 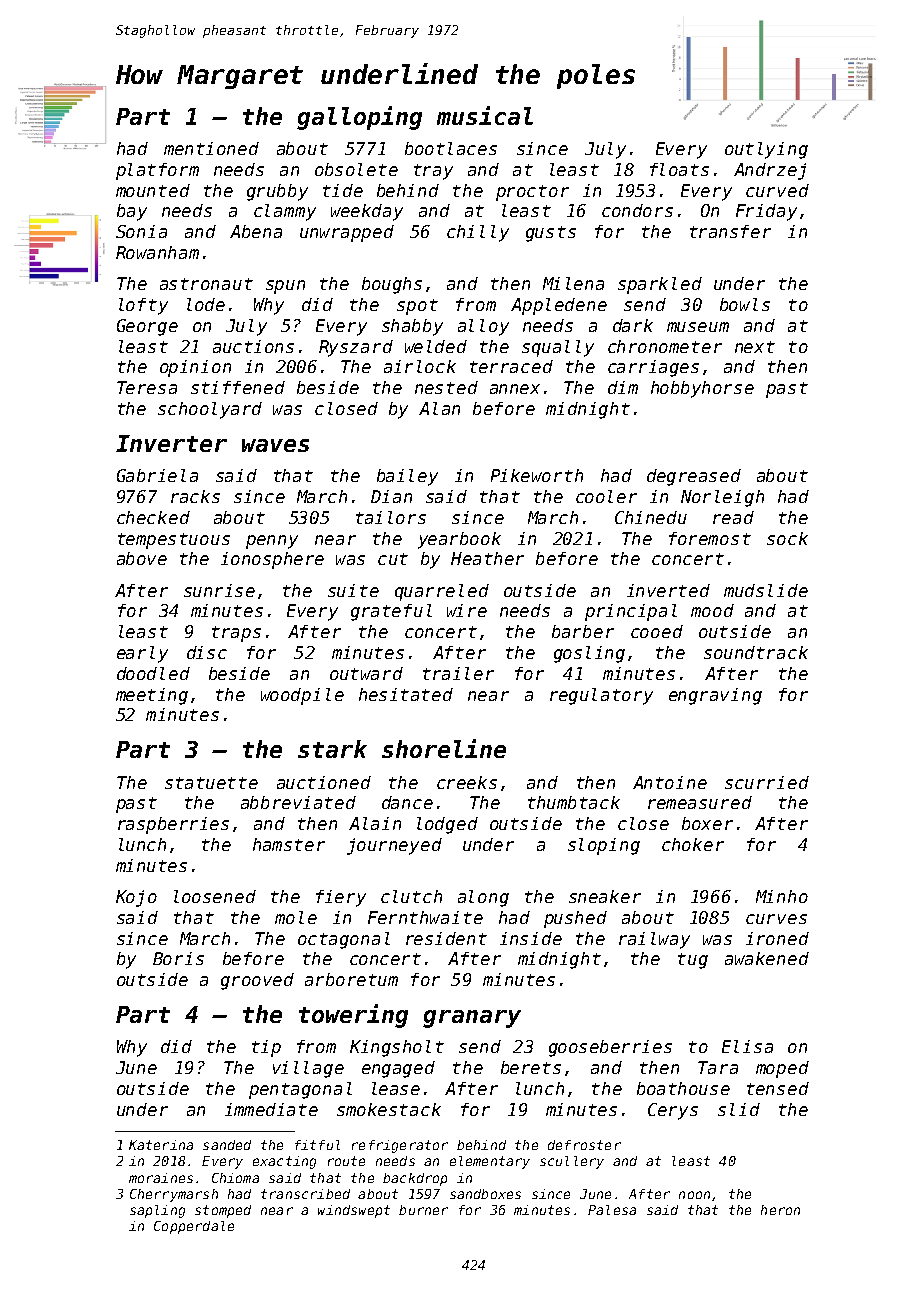 What do you see at coordinates (400, 1146) in the screenshot?
I see `refrigerator` at bounding box center [400, 1146].
